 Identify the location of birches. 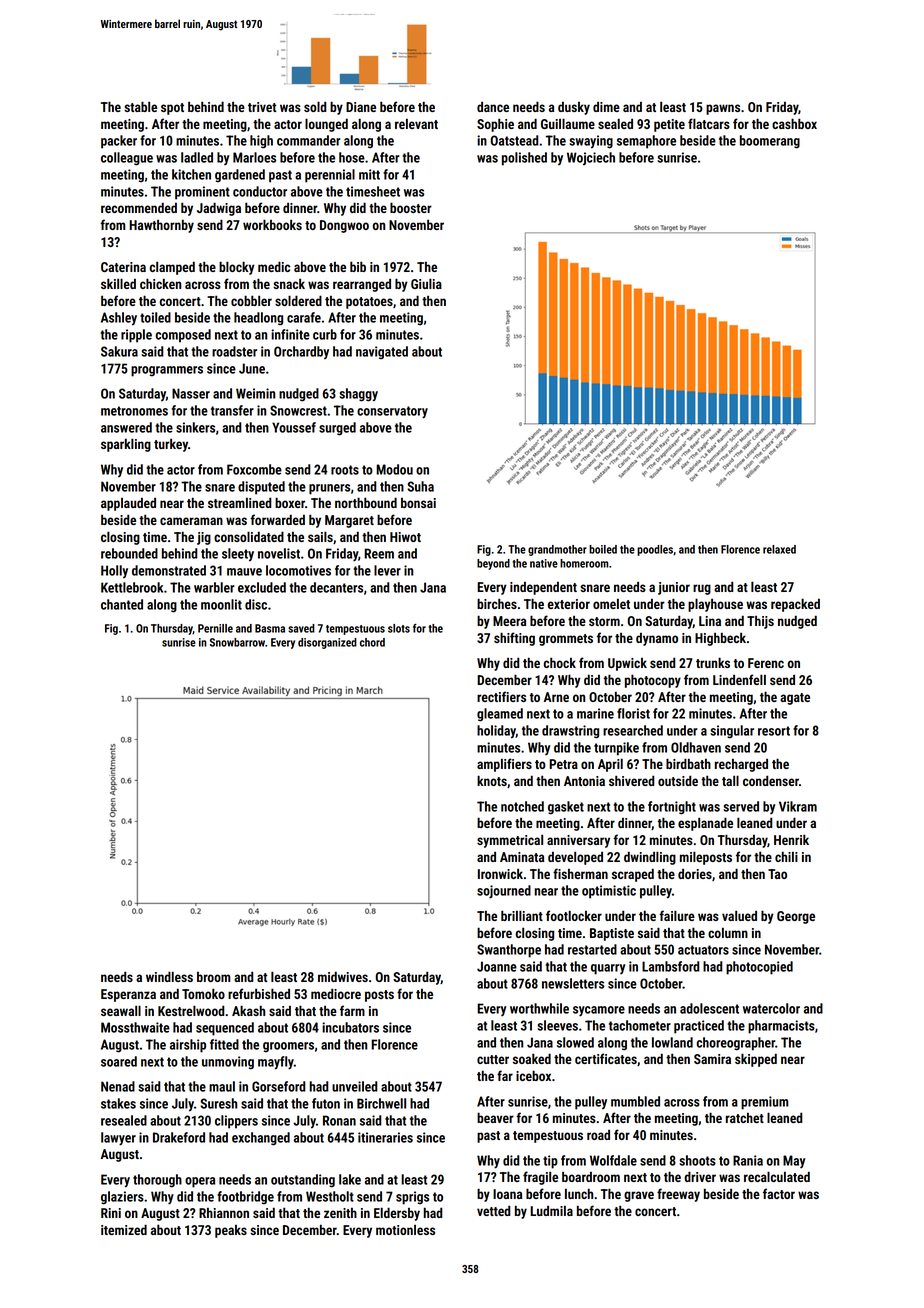
(497, 603).
